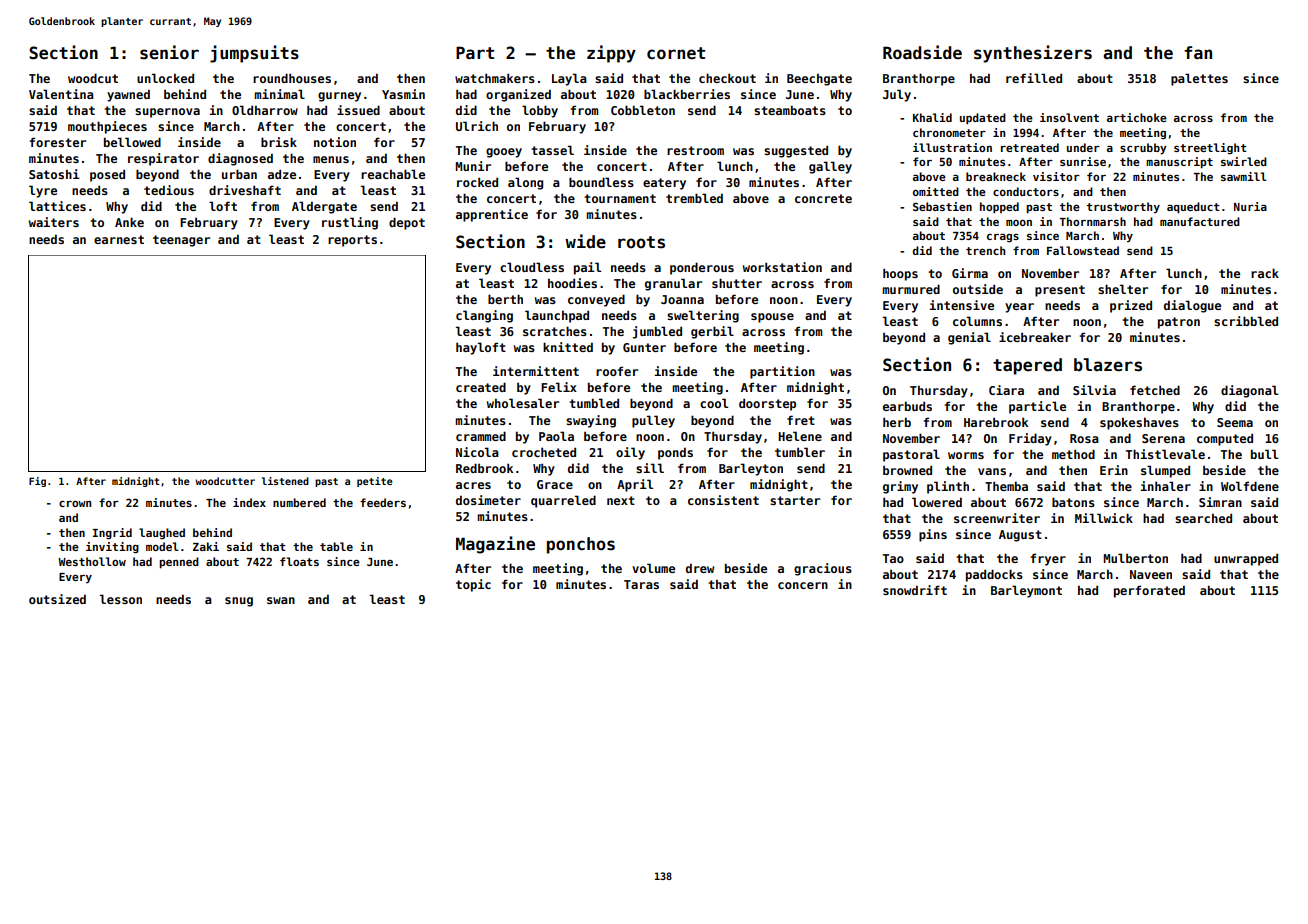 The height and width of the screenshot is (924, 1308). I want to click on searched, so click(1203, 518).
